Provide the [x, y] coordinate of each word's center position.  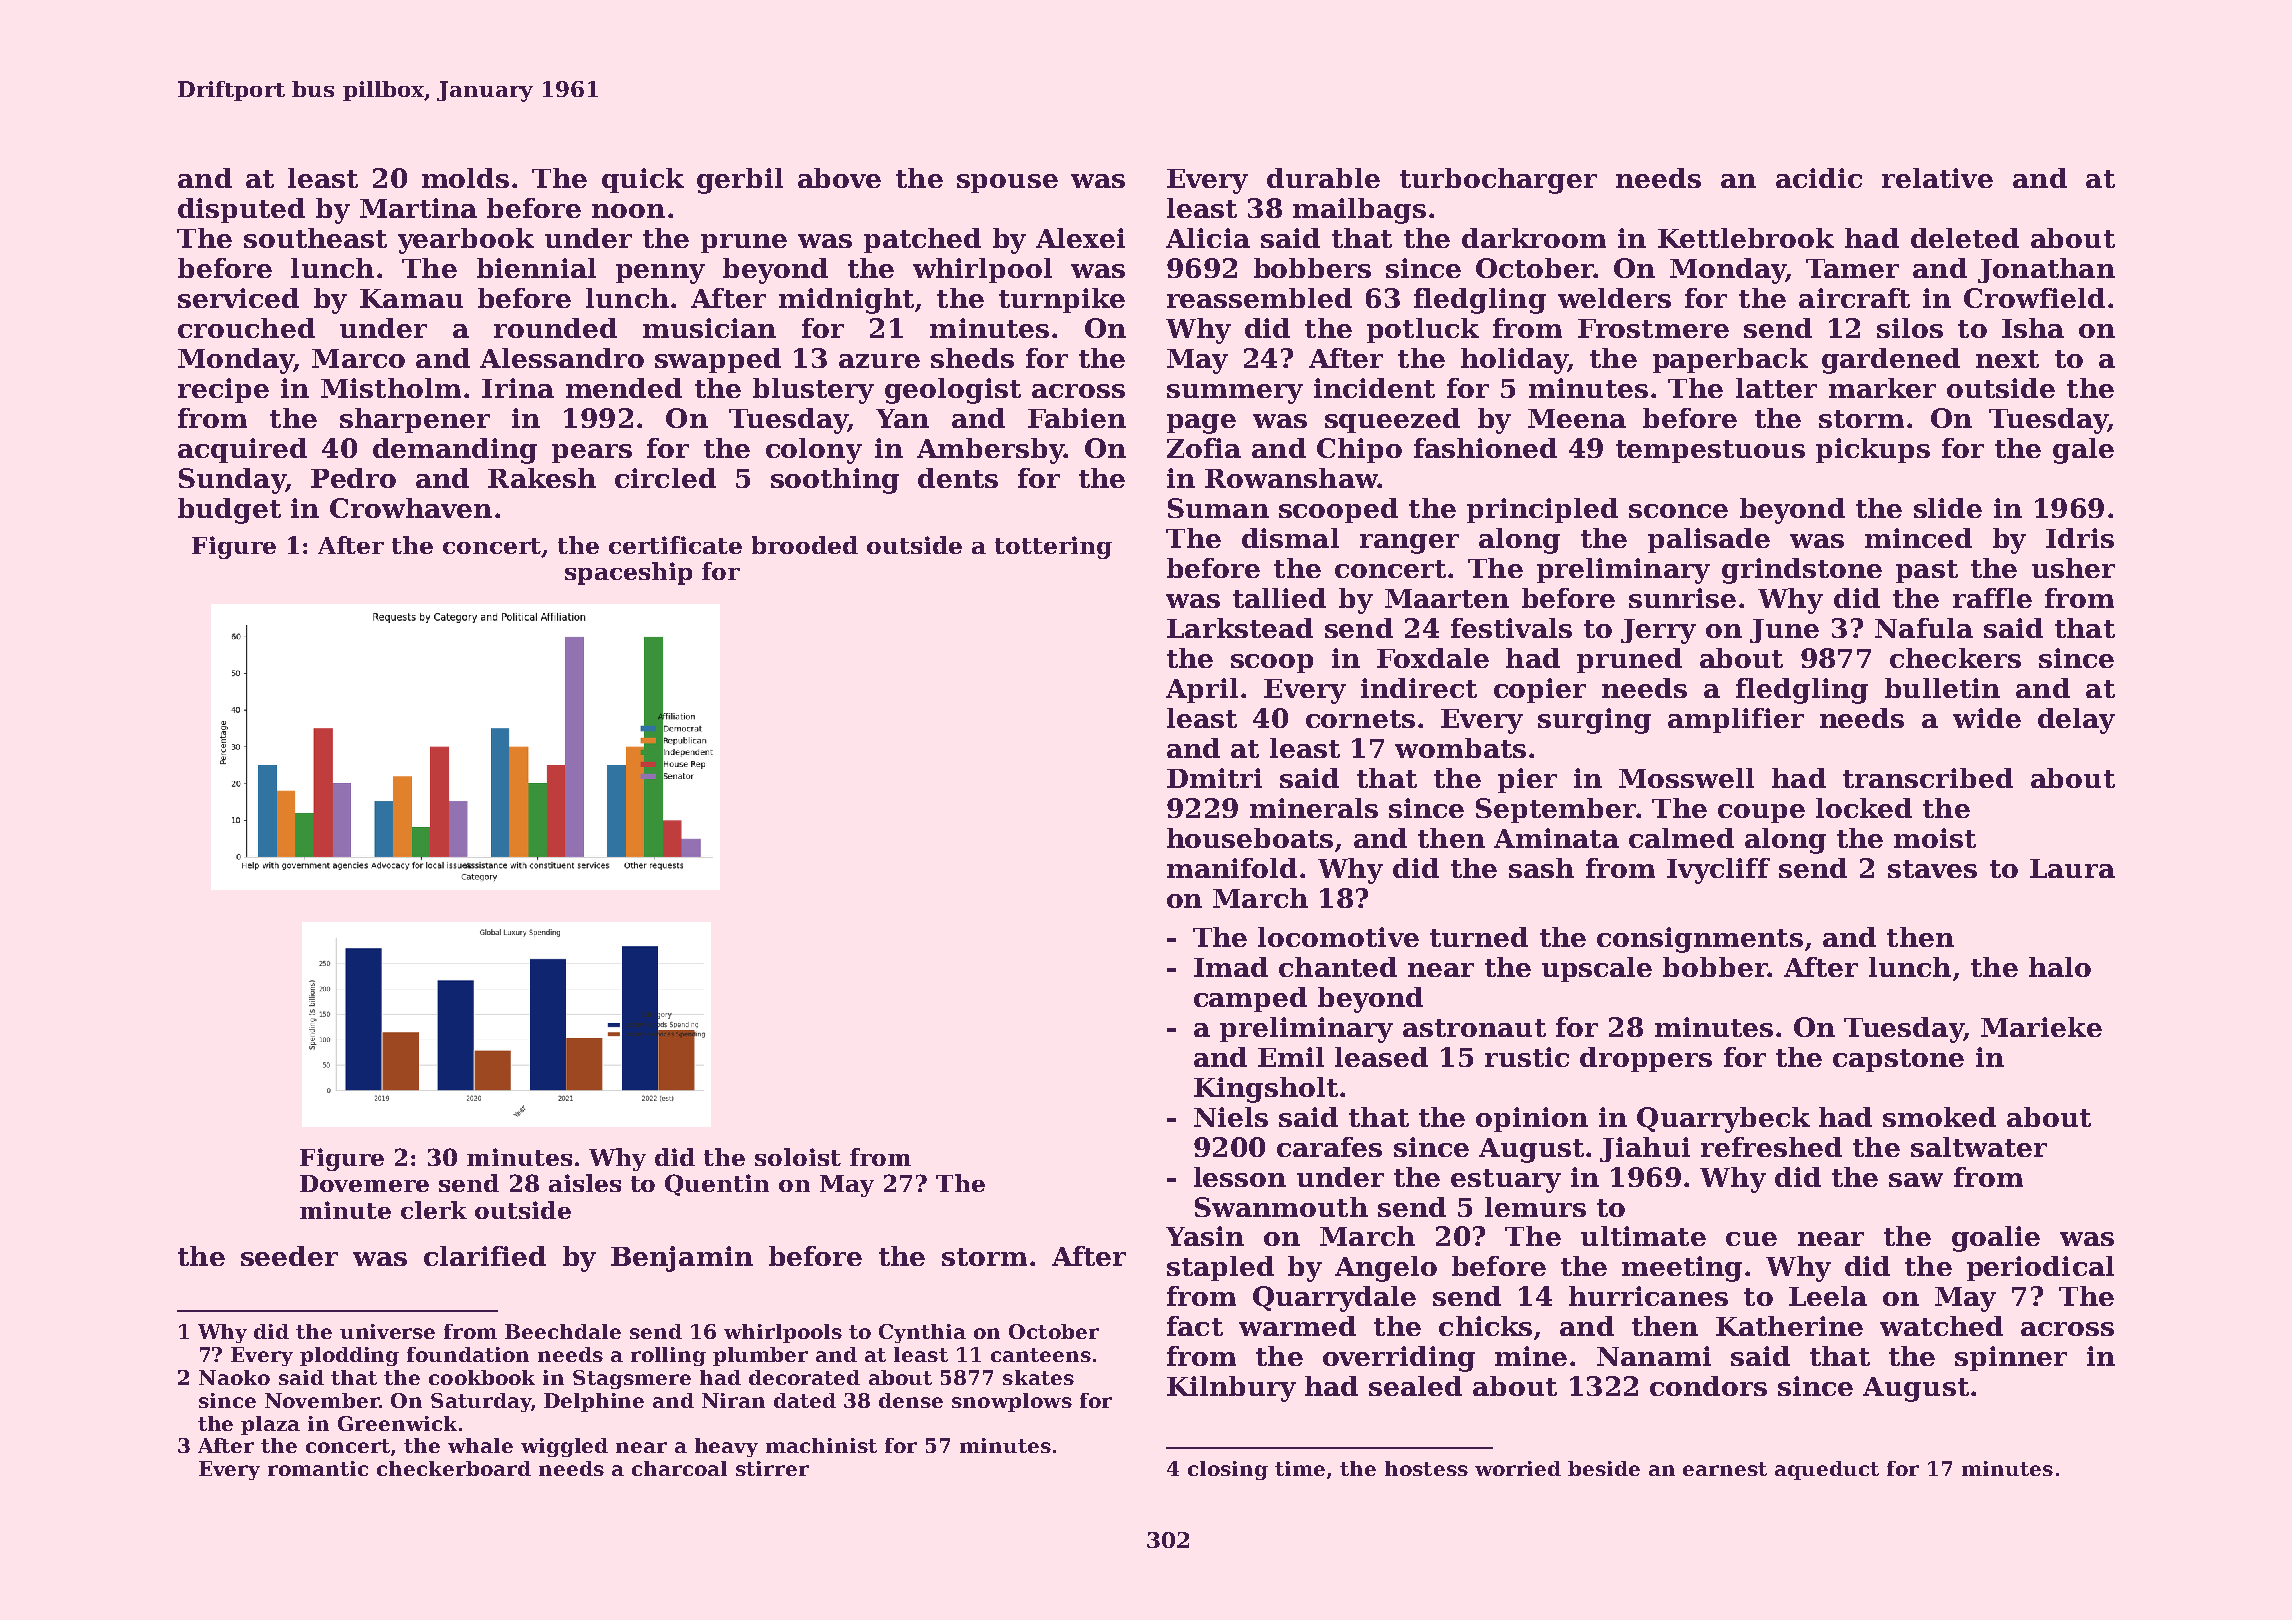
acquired [242, 450]
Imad [1231, 967]
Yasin [1205, 1236]
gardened [1891, 361]
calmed [1681, 838]
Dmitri [1214, 778]
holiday [1514, 361]
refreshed [1771, 1147]
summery [1235, 394]
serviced [238, 298]
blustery [813, 391]
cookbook [482, 1377]
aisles [585, 1183]
